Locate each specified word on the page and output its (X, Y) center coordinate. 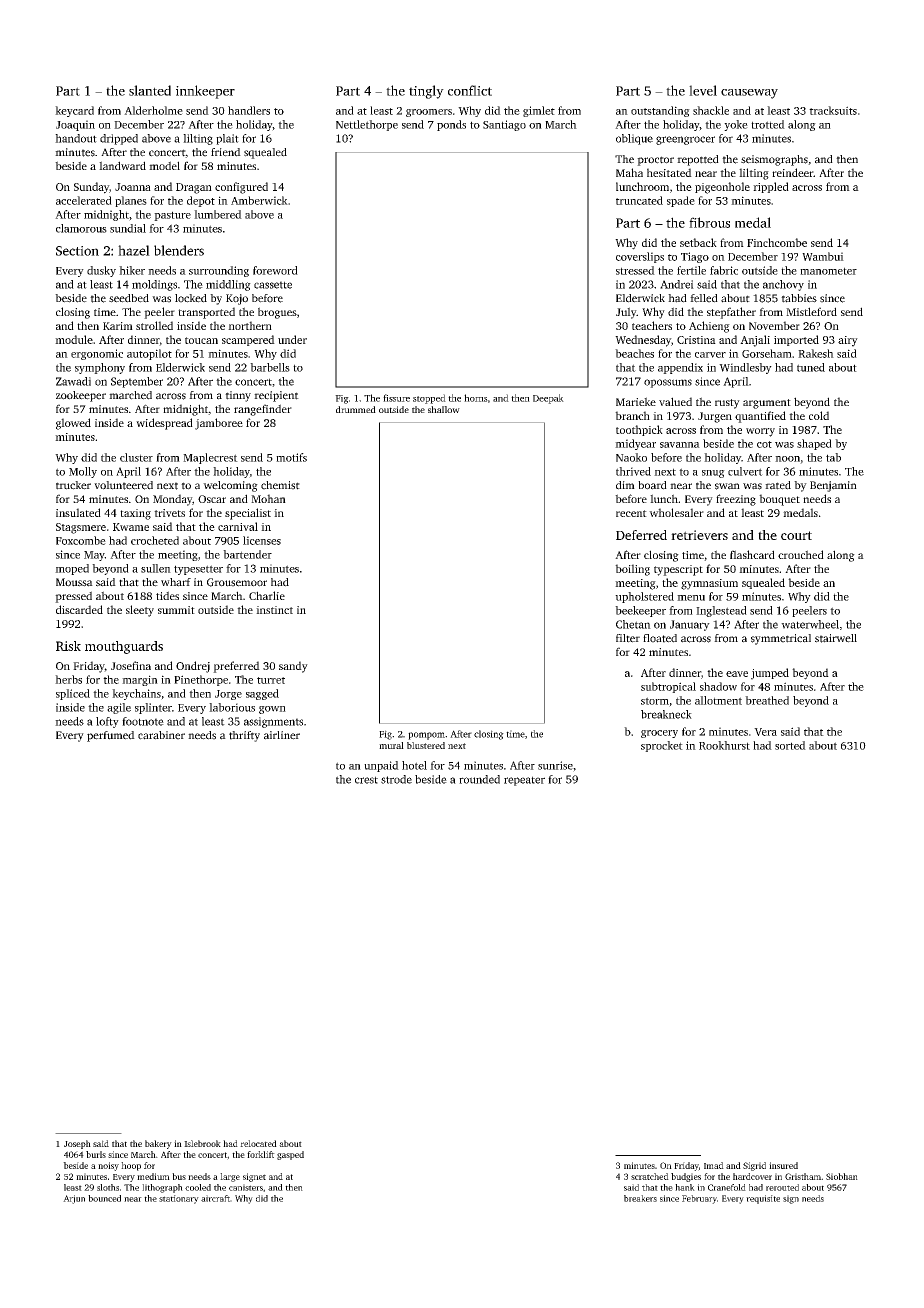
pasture (172, 216)
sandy (293, 667)
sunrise (555, 765)
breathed (767, 700)
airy (848, 341)
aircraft (215, 1198)
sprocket (662, 746)
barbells (270, 367)
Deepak (548, 399)
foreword (275, 270)
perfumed (111, 736)
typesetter (198, 570)
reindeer (792, 172)
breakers (640, 1198)
